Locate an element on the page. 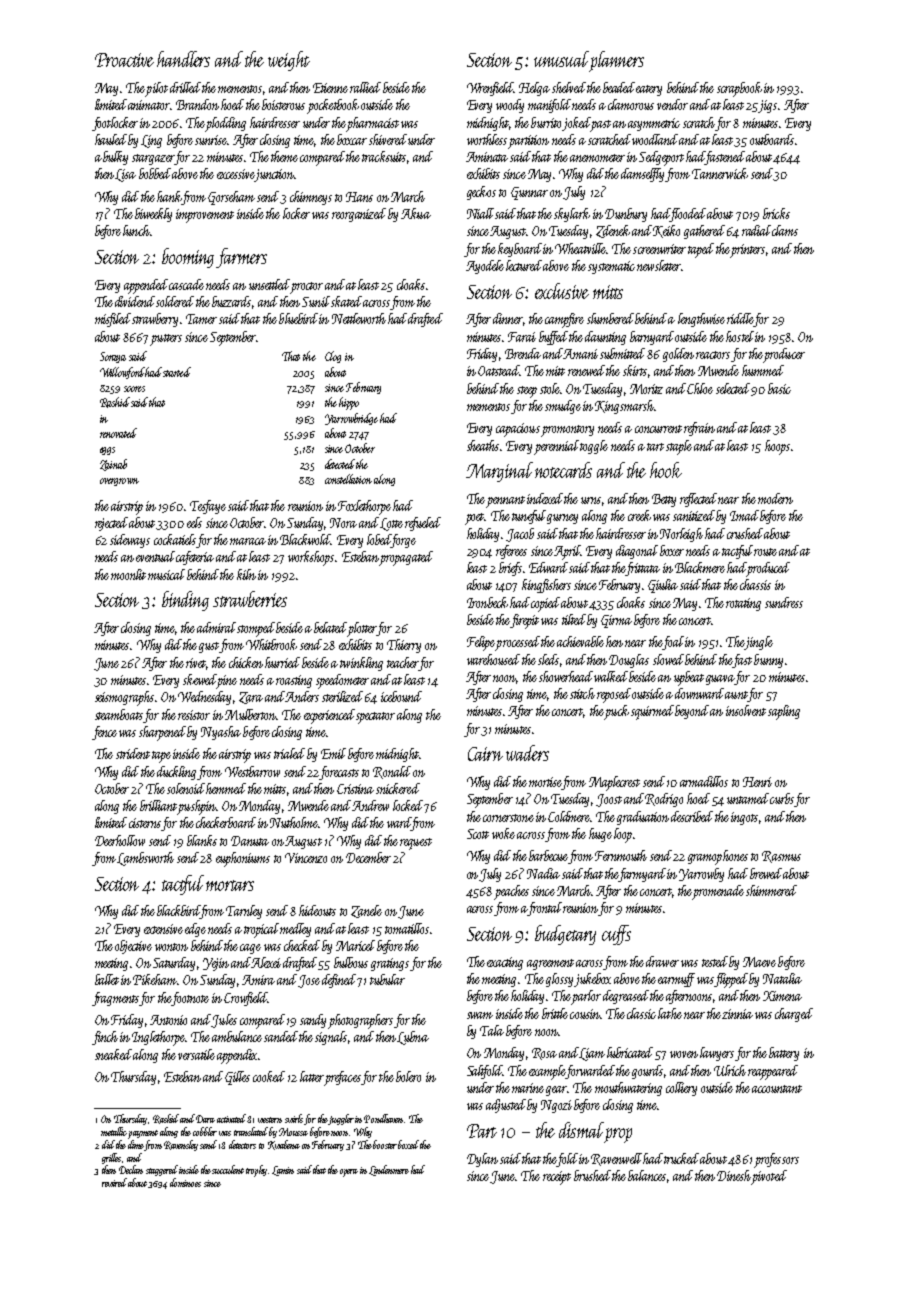  Zanele is located at coordinates (366, 911).
